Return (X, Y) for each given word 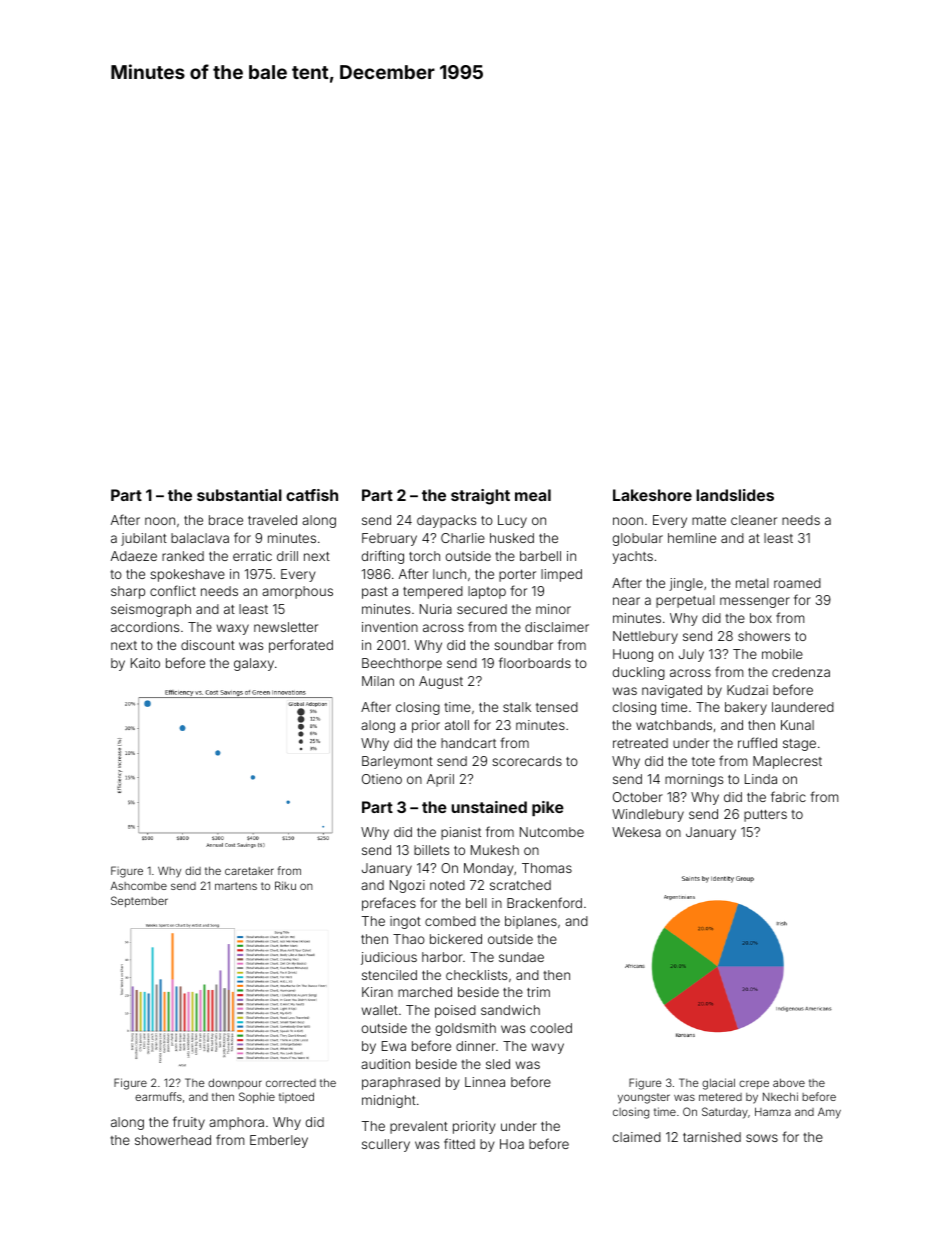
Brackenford (544, 902)
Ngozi (407, 886)
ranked (183, 556)
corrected (291, 1083)
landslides (735, 495)
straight (480, 497)
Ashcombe (139, 886)
